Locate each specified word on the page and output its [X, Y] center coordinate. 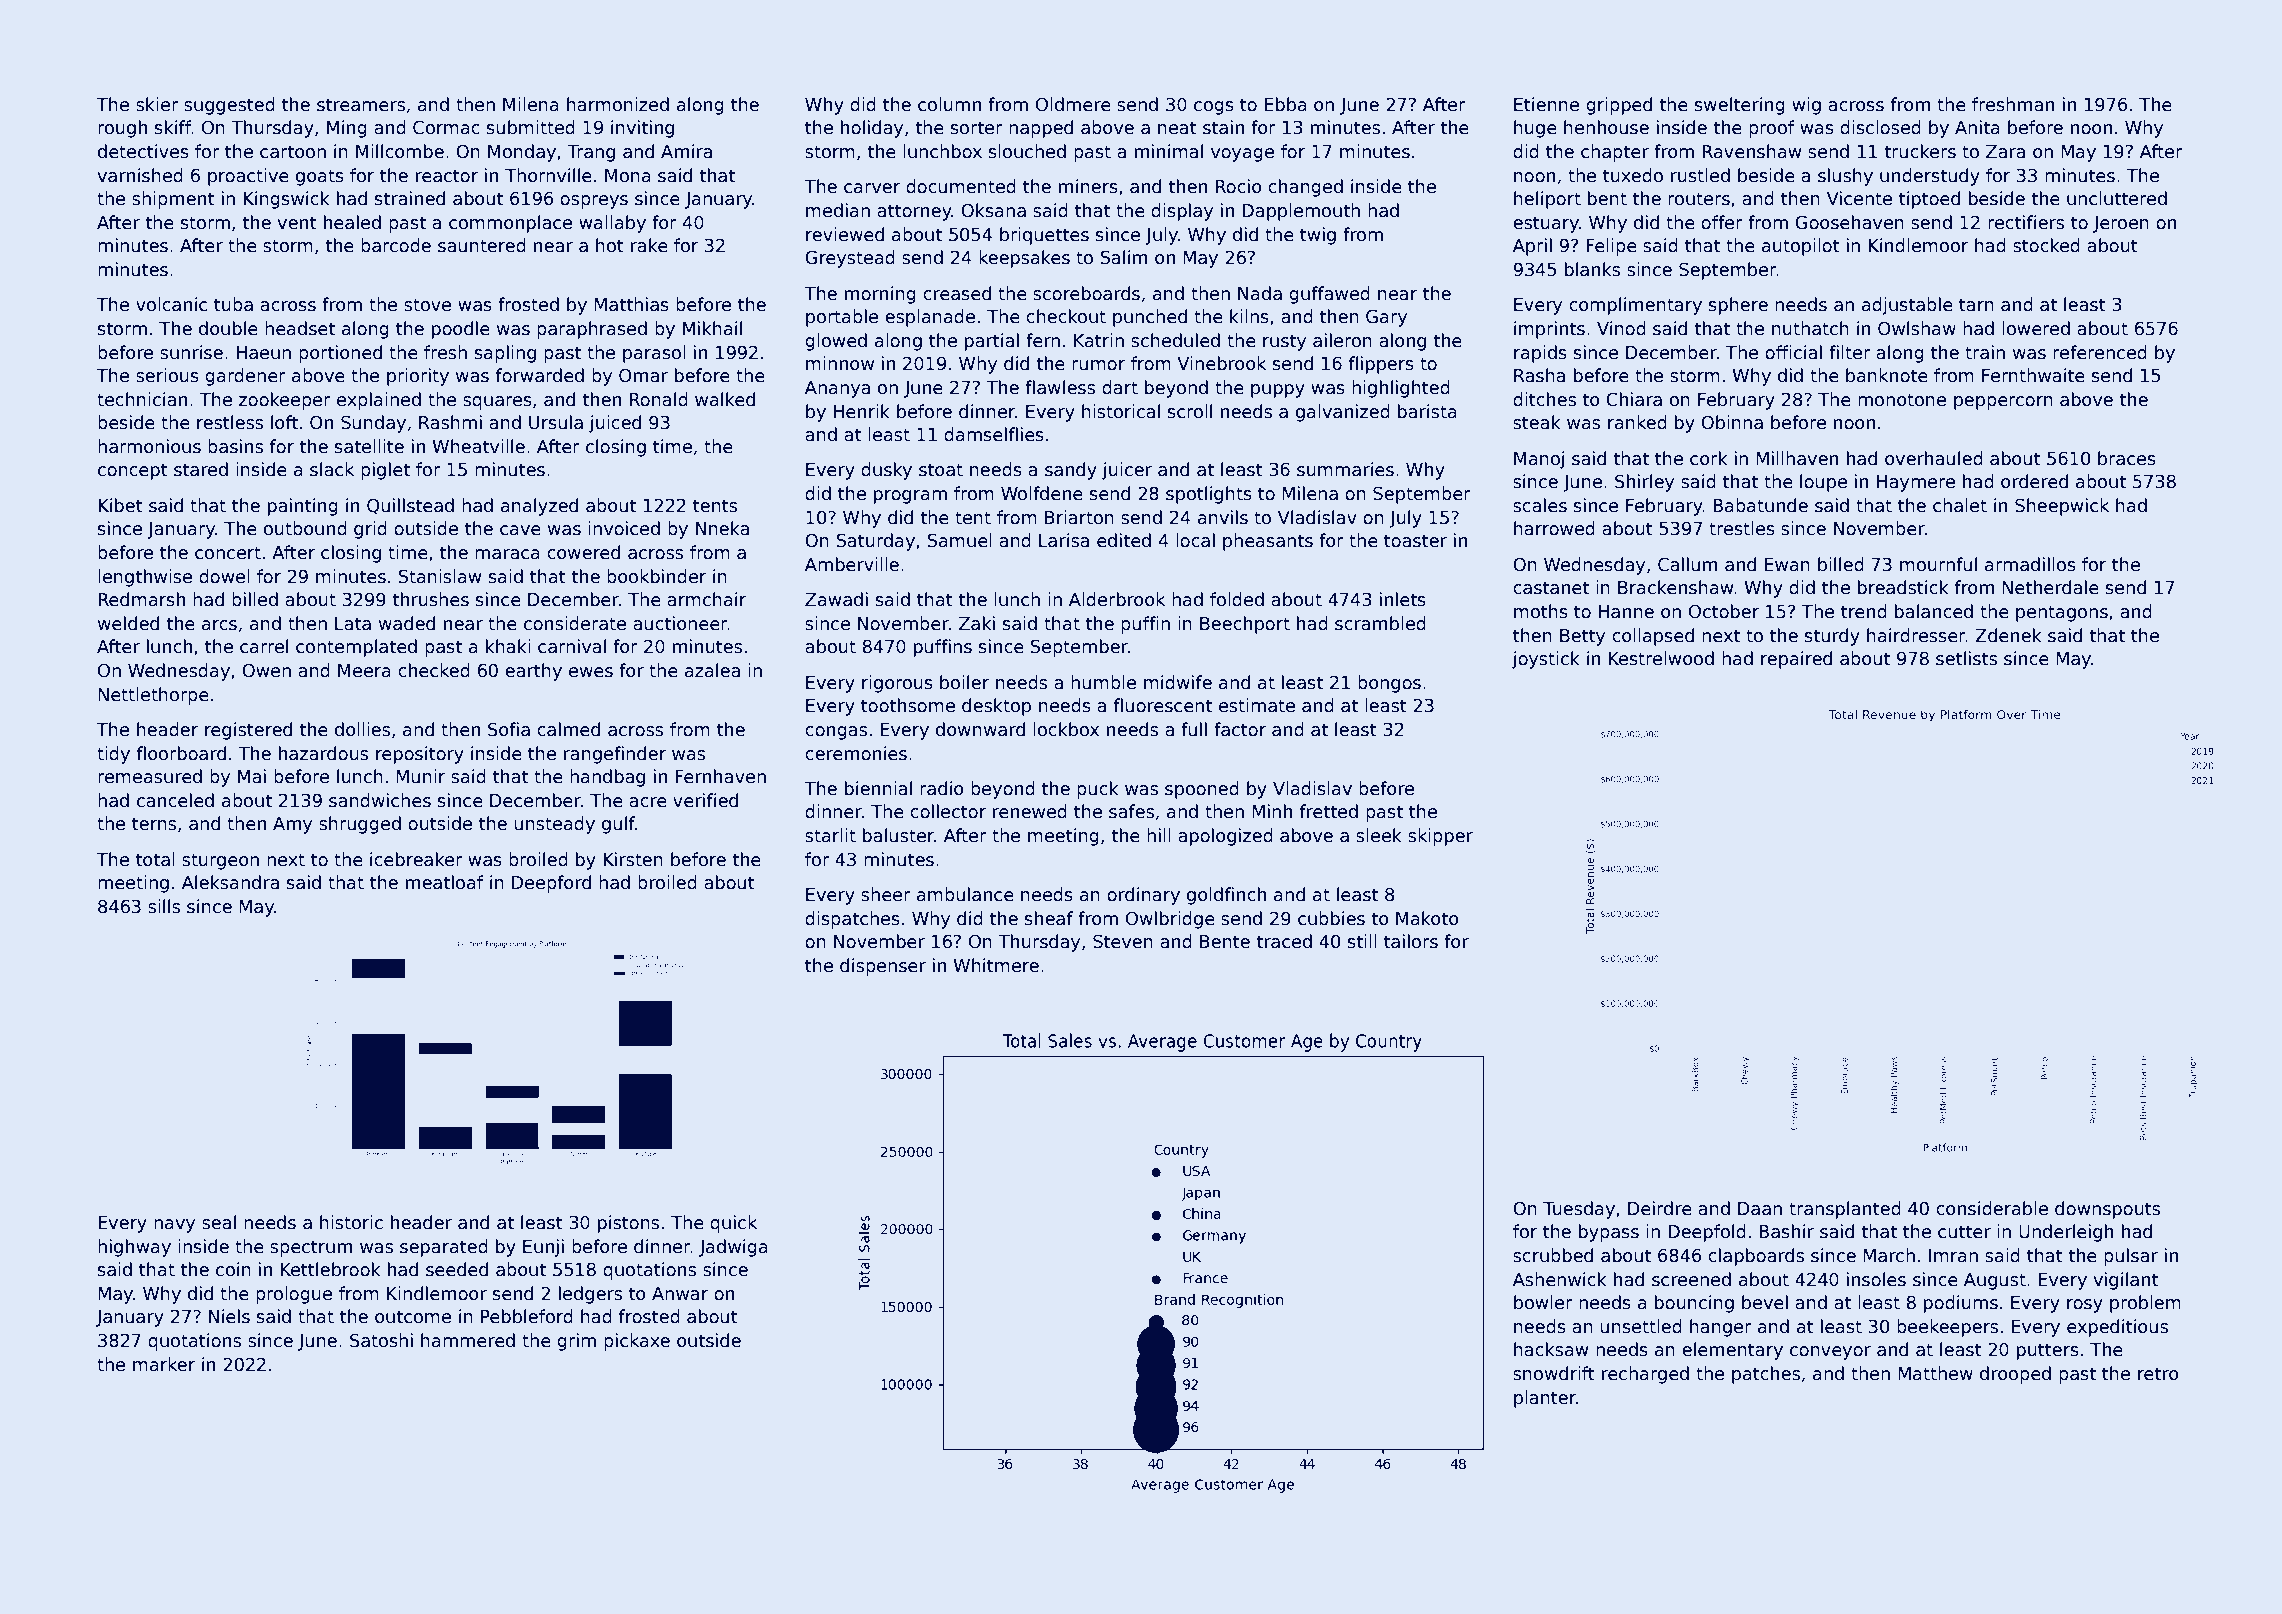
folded [1237, 599]
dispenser [883, 967]
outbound [305, 528]
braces [2127, 458]
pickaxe [637, 1342]
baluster [898, 835]
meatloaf [445, 882]
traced [1284, 941]
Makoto [1427, 918]
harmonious [149, 446]
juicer [1127, 471]
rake [649, 245]
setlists [1966, 658]
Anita [1977, 127]
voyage [1242, 155]
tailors [1411, 941]
